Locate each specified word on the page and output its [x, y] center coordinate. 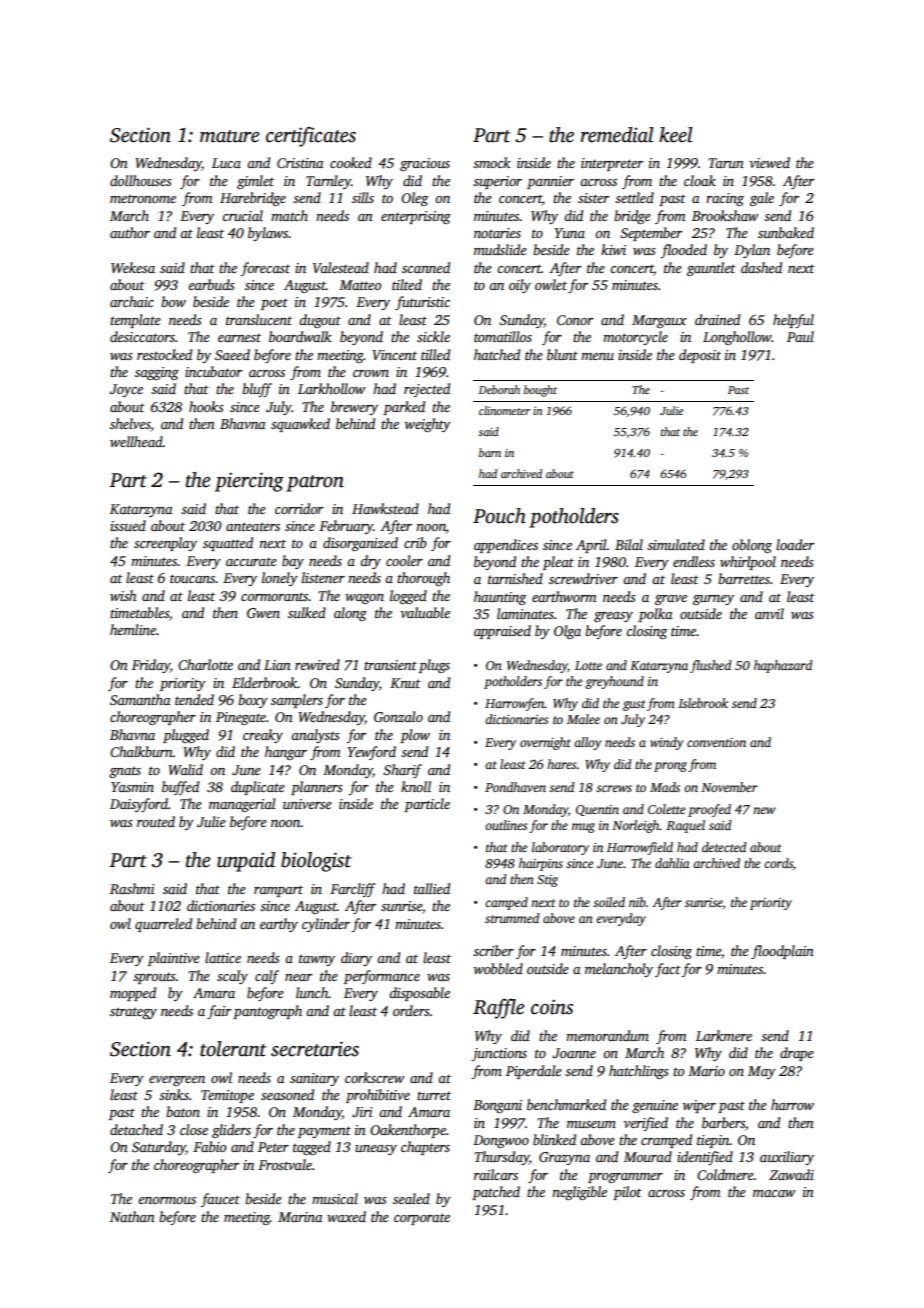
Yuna [569, 233]
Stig [547, 881]
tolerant [233, 1049]
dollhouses [141, 180]
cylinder [326, 925]
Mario [706, 1071]
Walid [185, 769]
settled [634, 197]
